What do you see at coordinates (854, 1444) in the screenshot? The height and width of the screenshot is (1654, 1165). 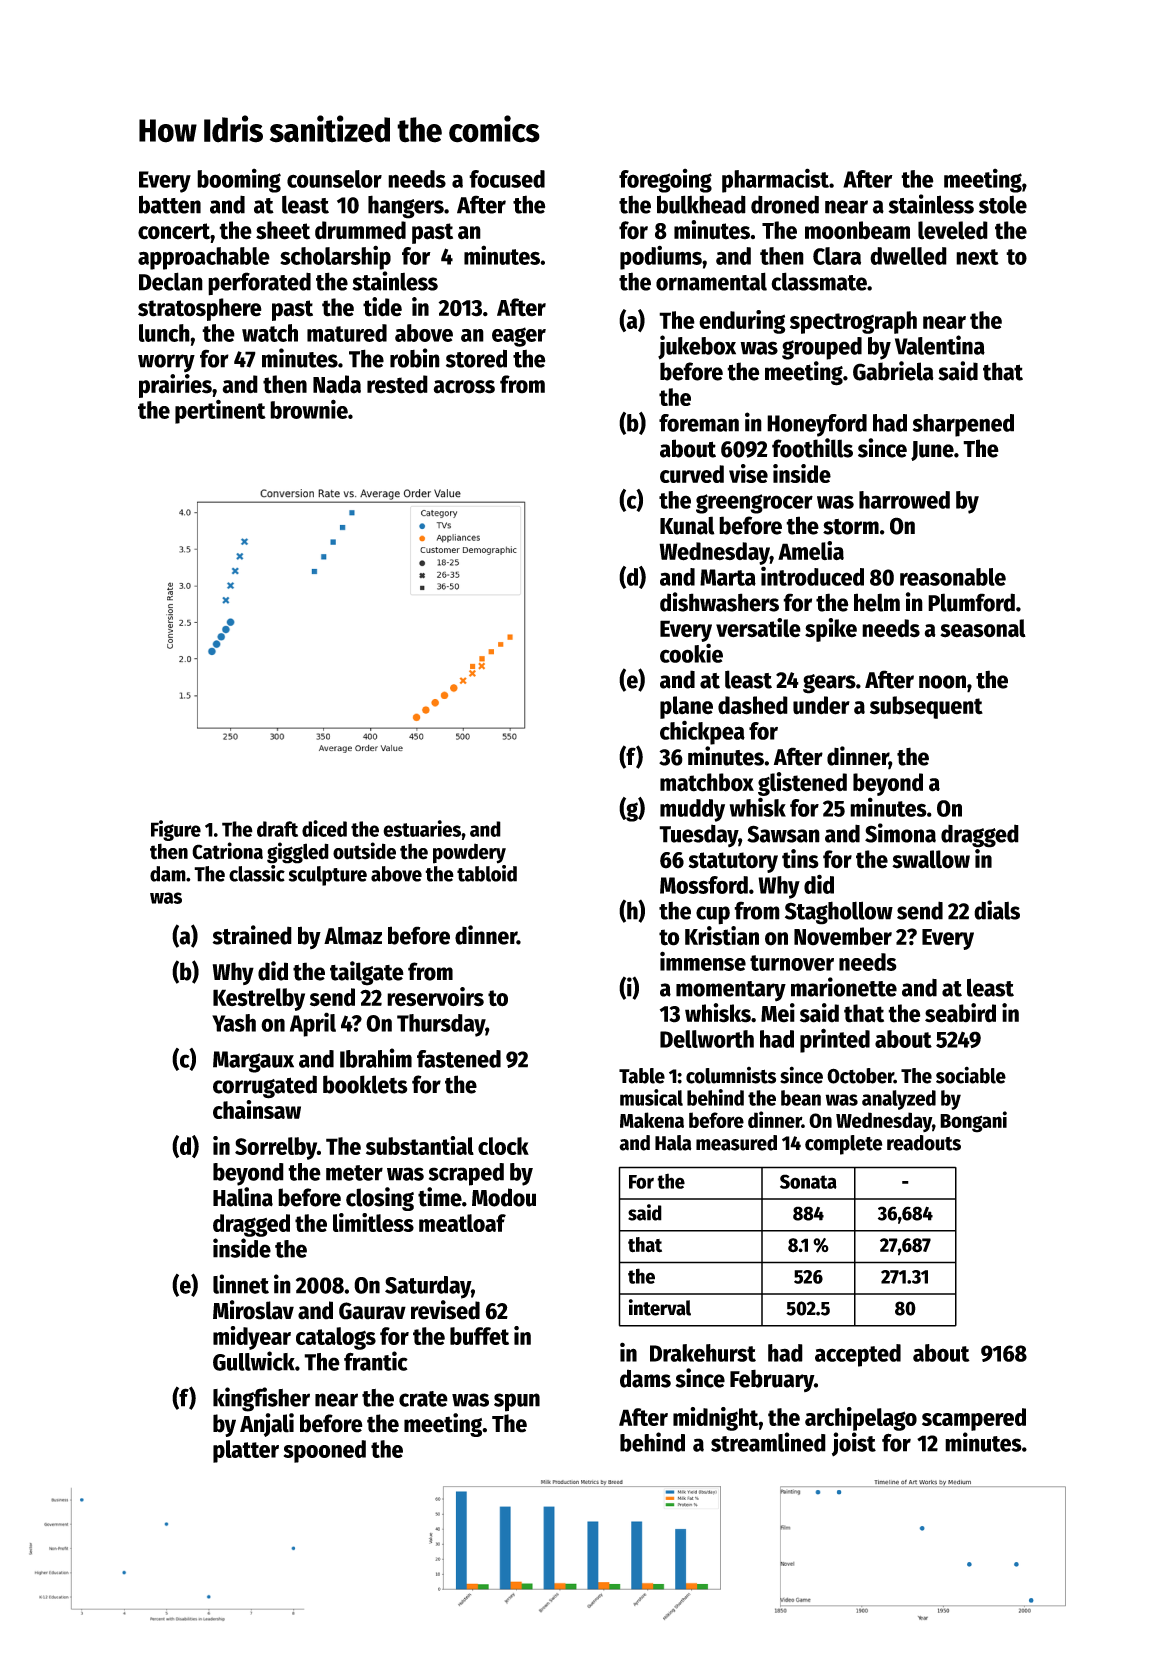 I see `joist` at bounding box center [854, 1444].
